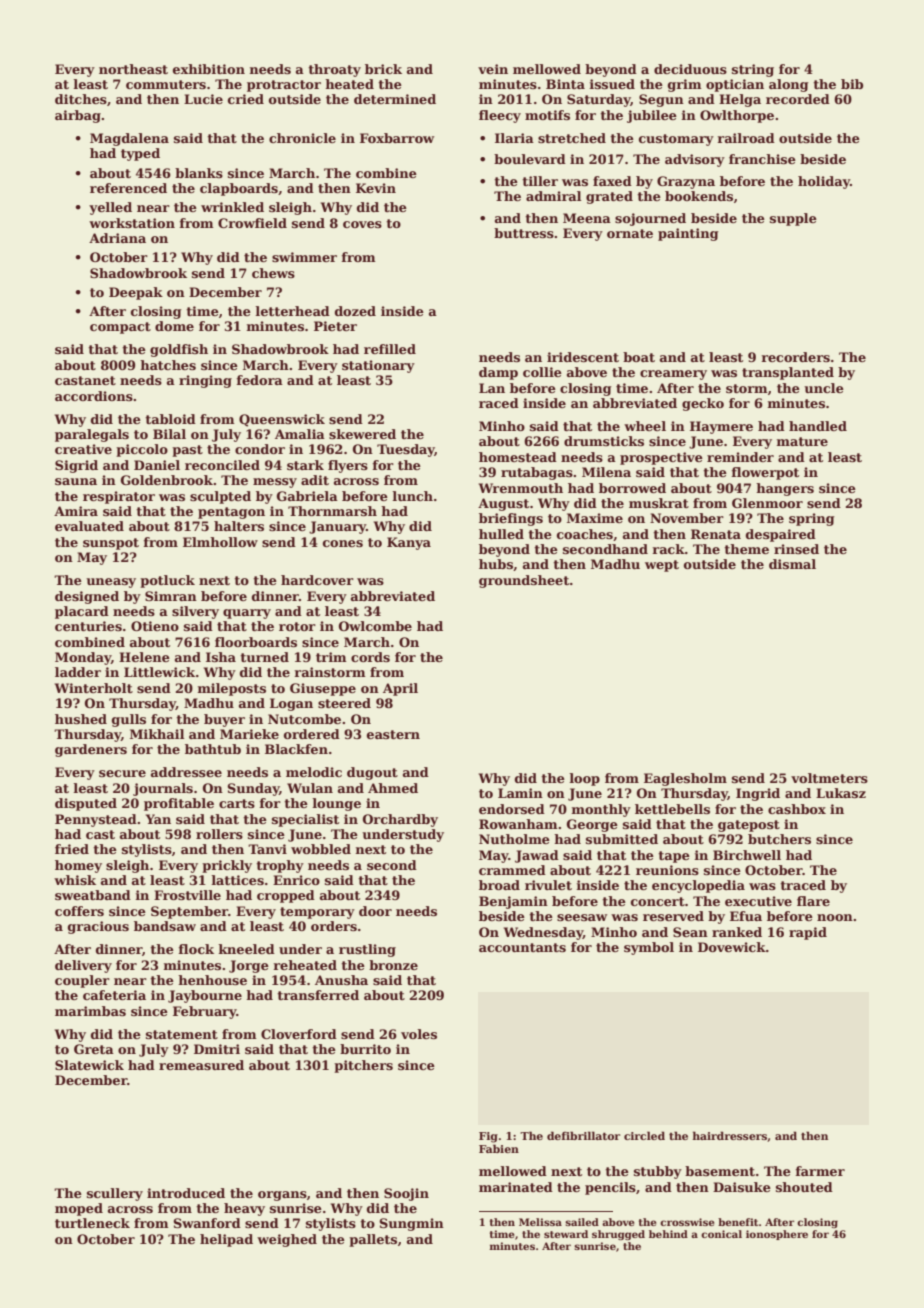 The width and height of the screenshot is (924, 1308). I want to click on dozed, so click(355, 311).
